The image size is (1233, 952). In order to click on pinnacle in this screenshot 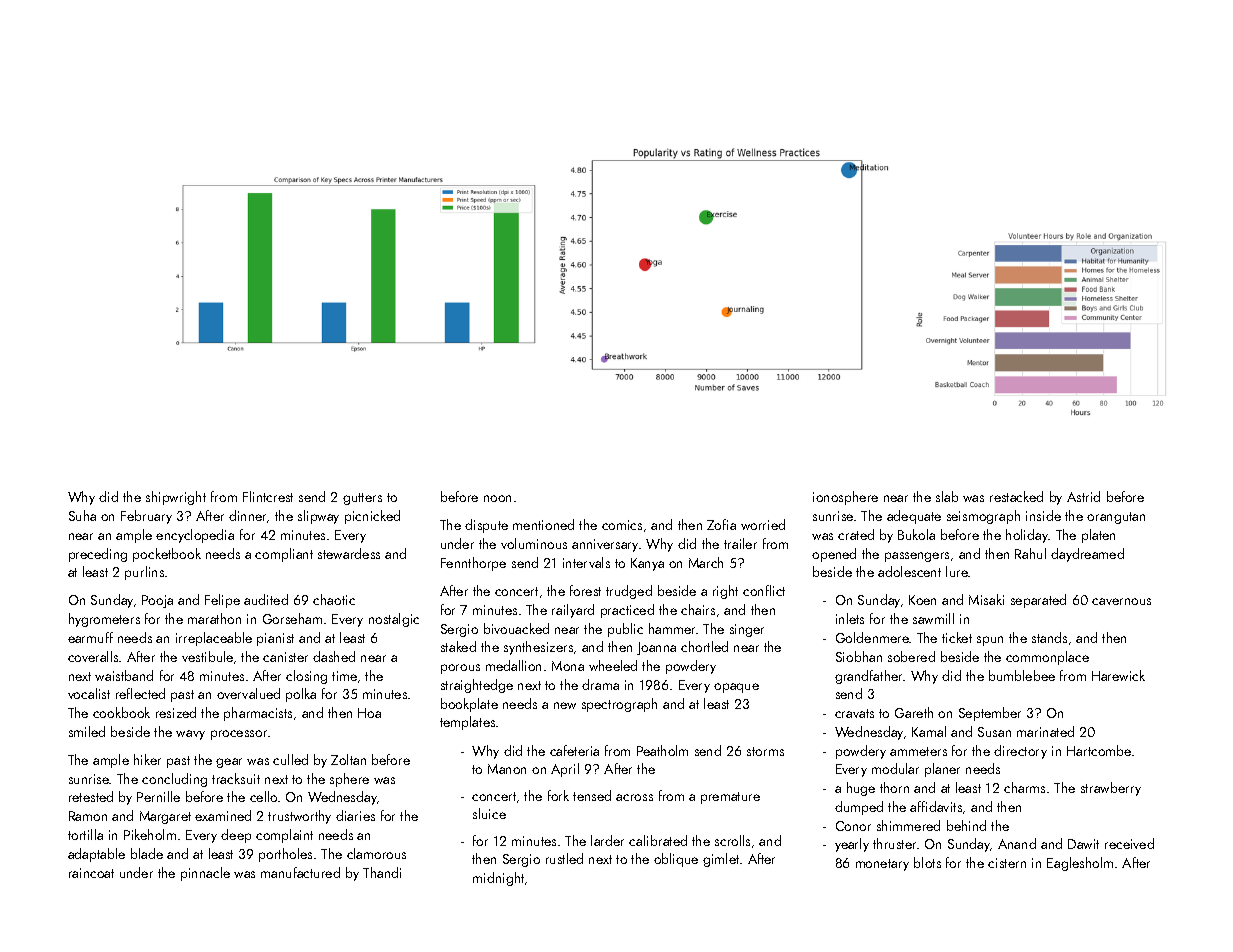, I will do `click(205, 874)`.
